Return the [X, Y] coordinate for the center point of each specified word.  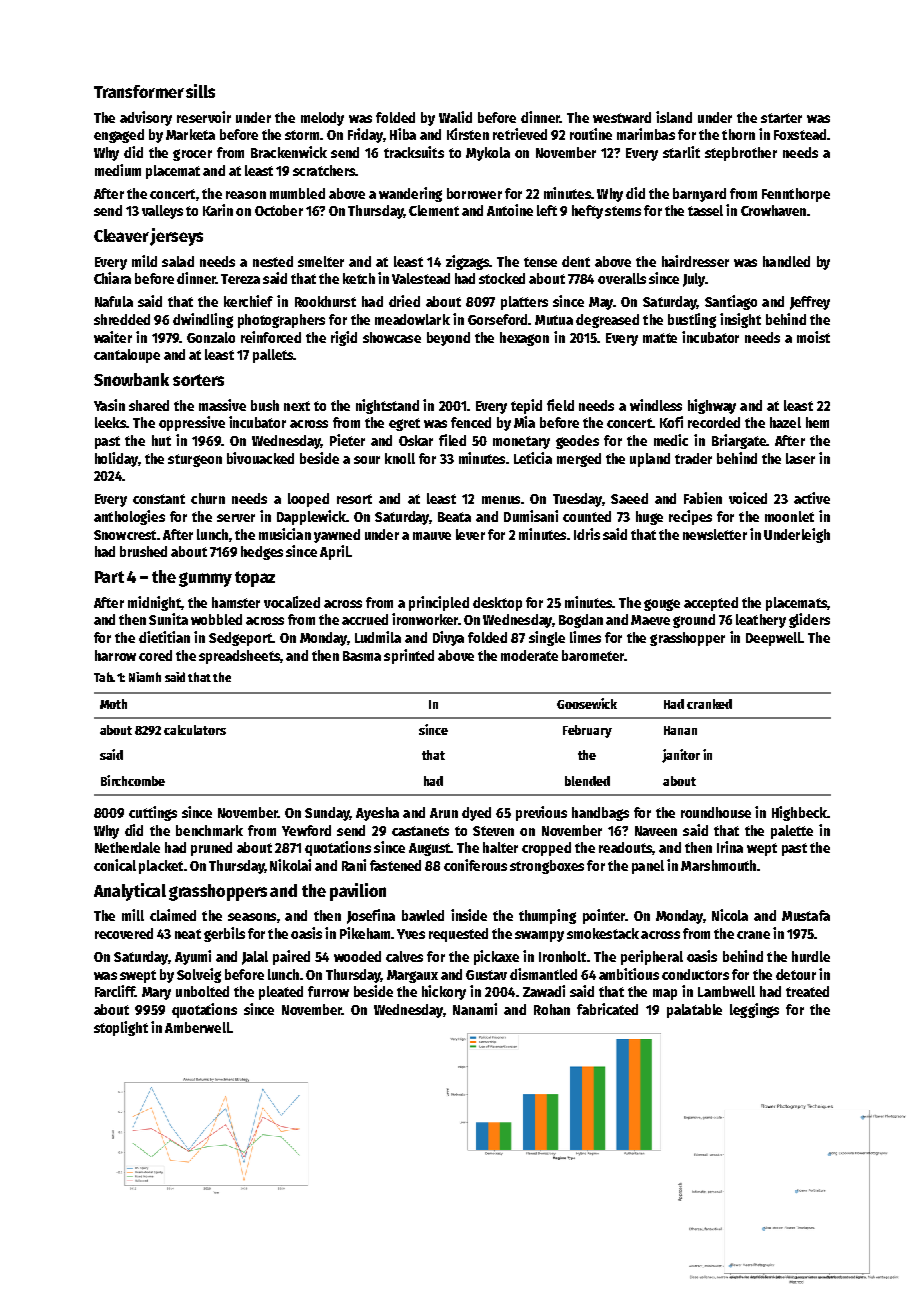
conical [115, 865]
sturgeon [195, 460]
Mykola [488, 154]
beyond [448, 339]
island [674, 117]
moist [813, 337]
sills [200, 91]
